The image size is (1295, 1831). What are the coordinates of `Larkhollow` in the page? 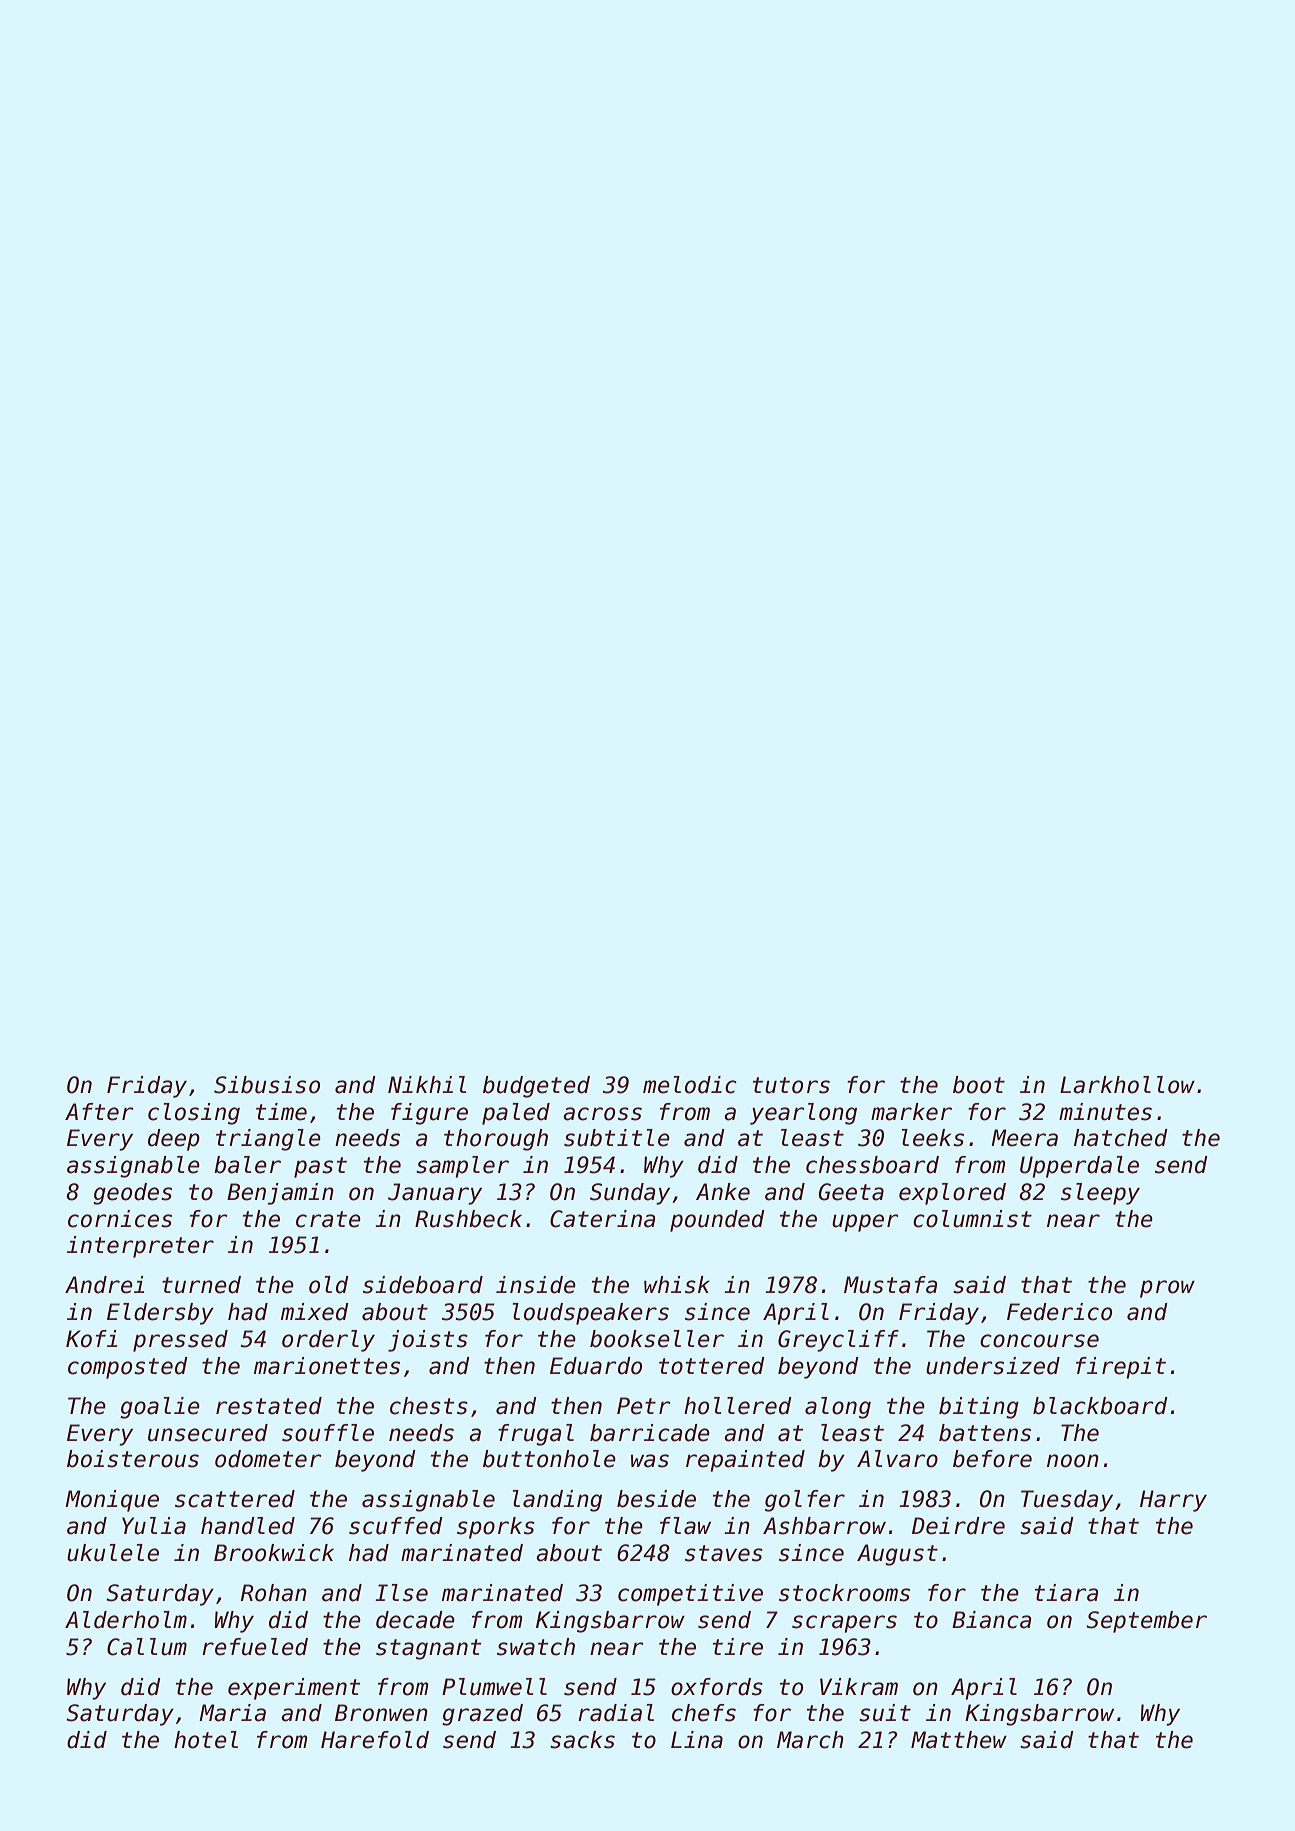 It's located at (1127, 1085).
